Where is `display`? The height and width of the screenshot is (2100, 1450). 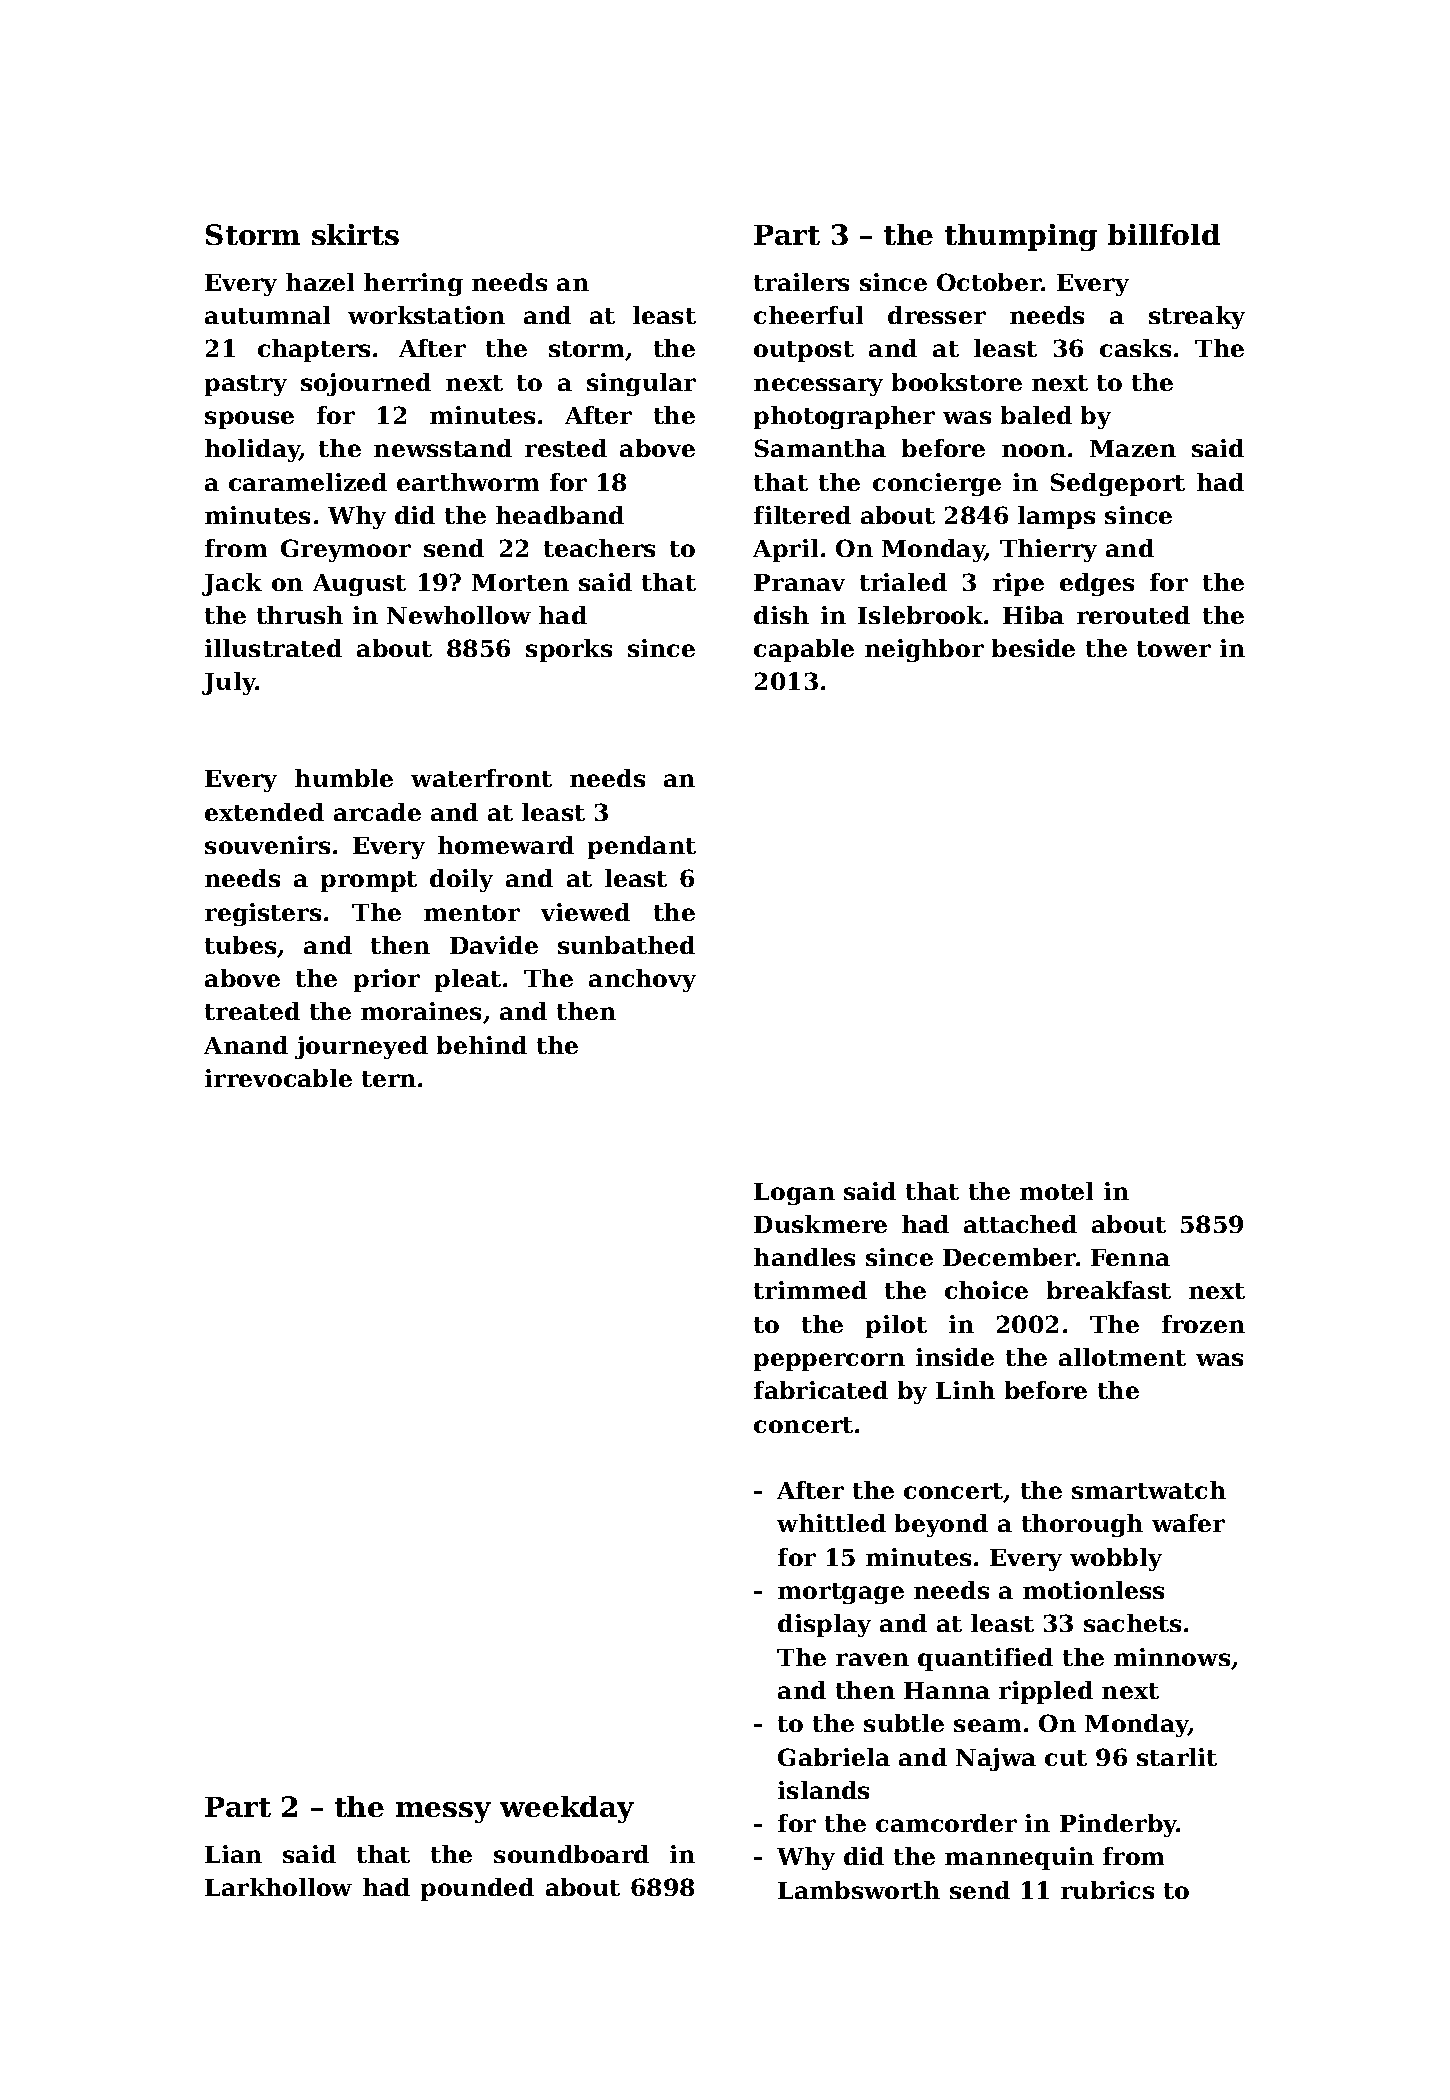
display is located at coordinates (824, 1625).
